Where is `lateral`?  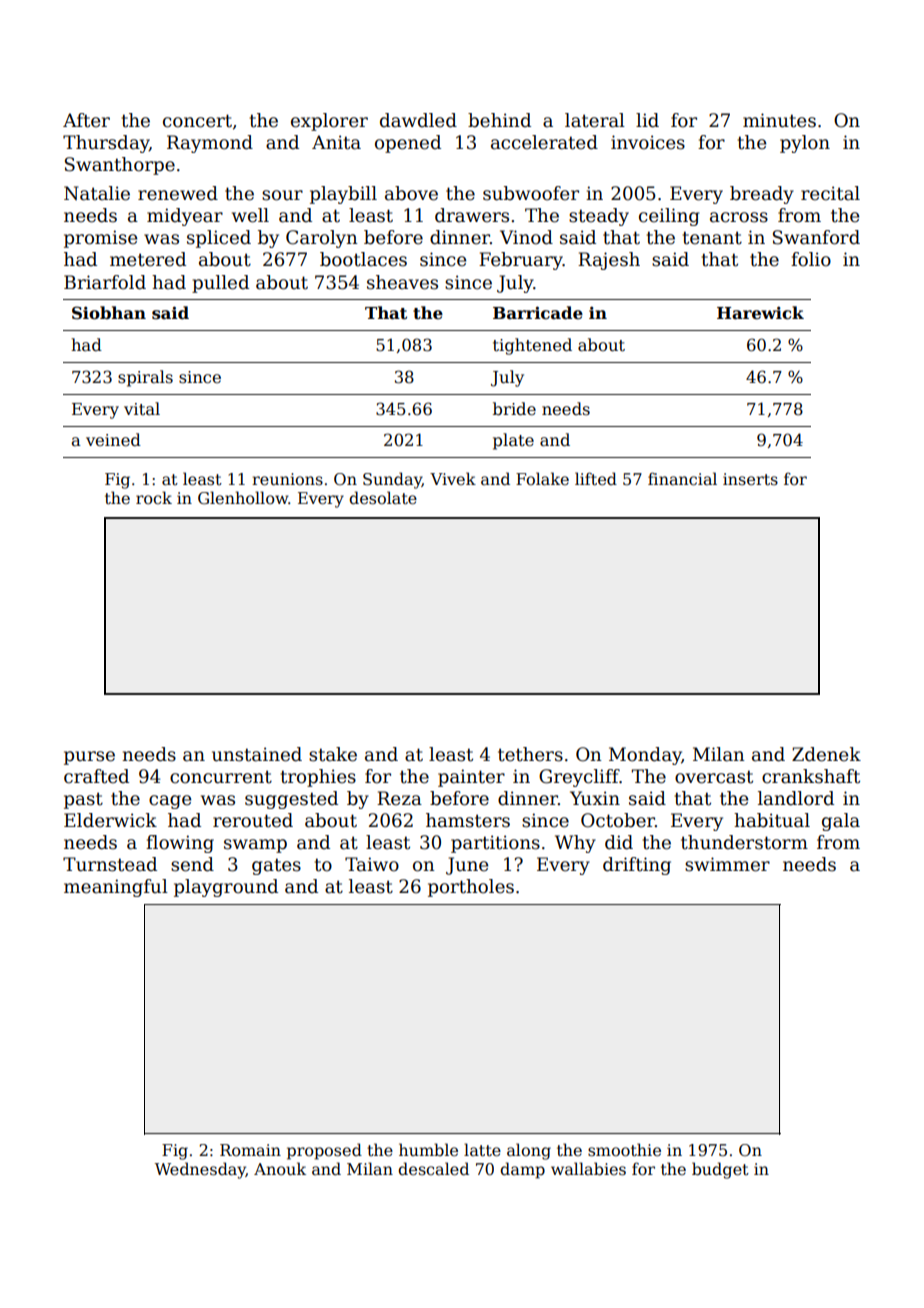 lateral is located at coordinates (595, 120).
